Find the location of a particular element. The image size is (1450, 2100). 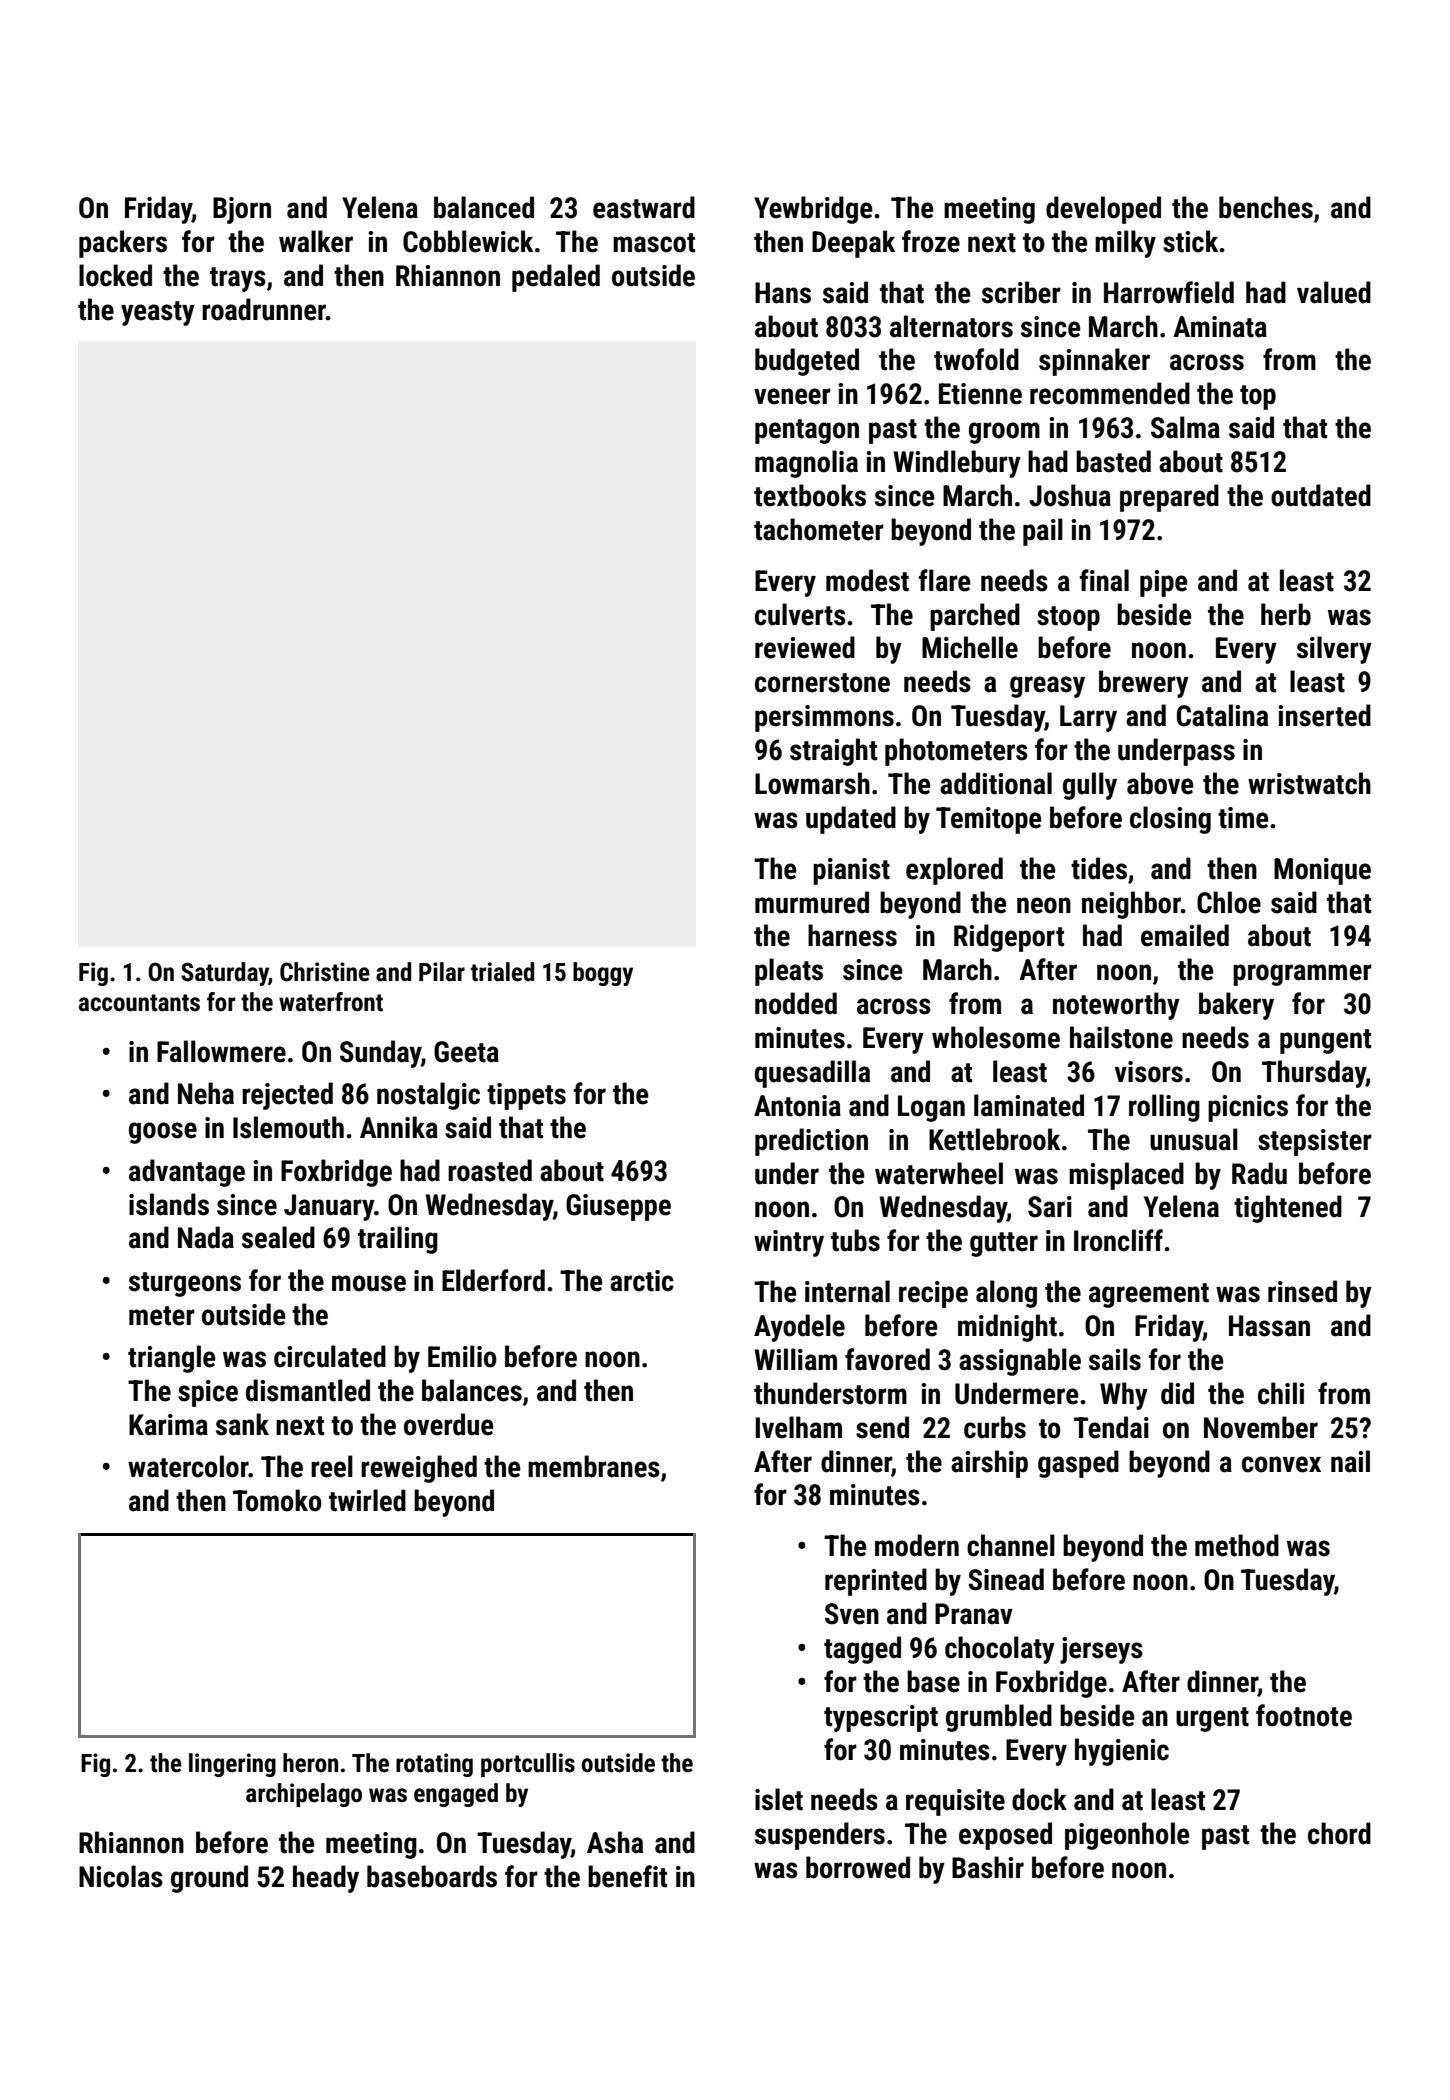

nail is located at coordinates (1350, 1461).
